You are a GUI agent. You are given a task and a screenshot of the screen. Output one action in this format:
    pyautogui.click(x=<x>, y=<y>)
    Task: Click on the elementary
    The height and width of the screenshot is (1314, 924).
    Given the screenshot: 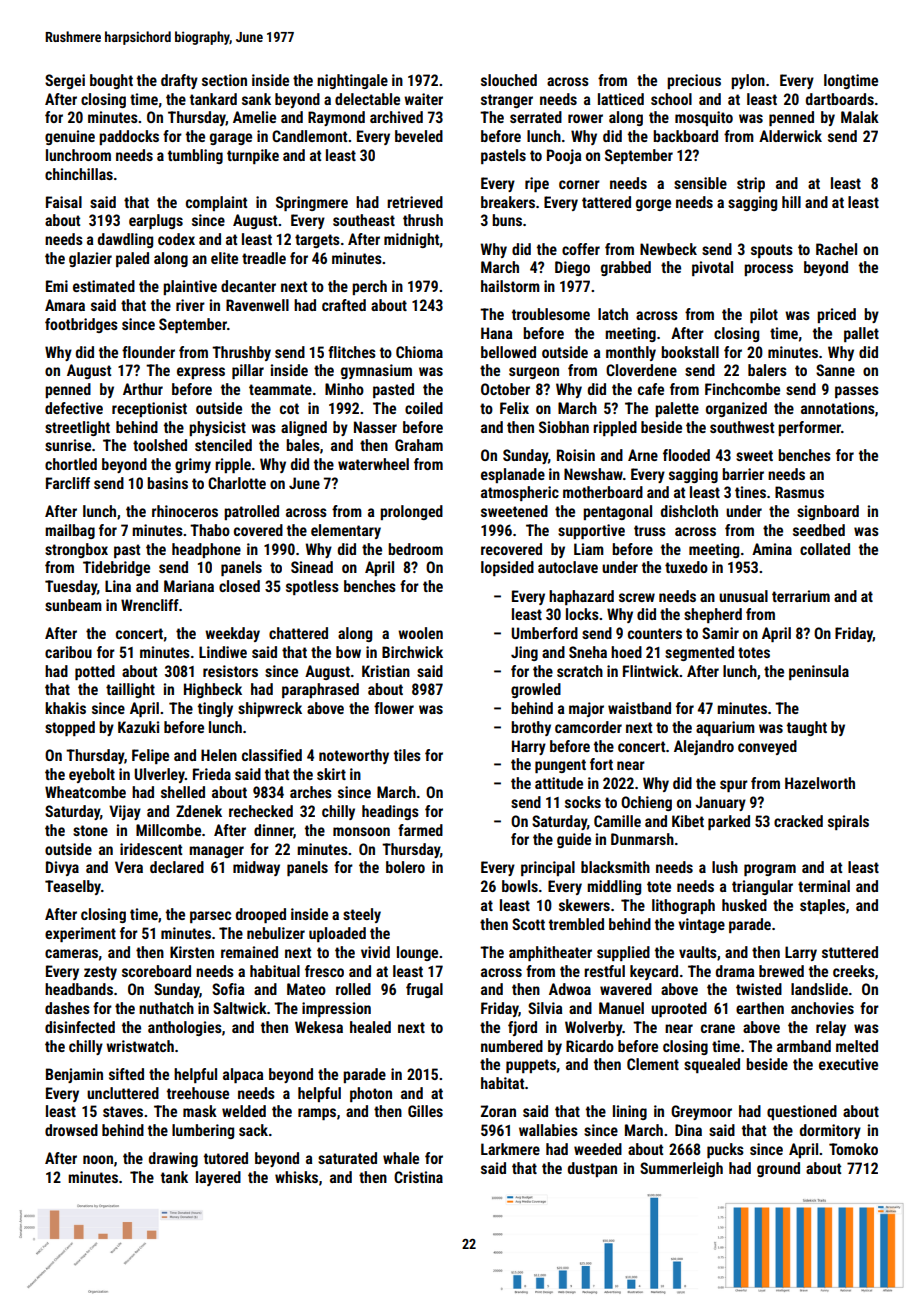 What is the action you would take?
    pyautogui.click(x=346, y=531)
